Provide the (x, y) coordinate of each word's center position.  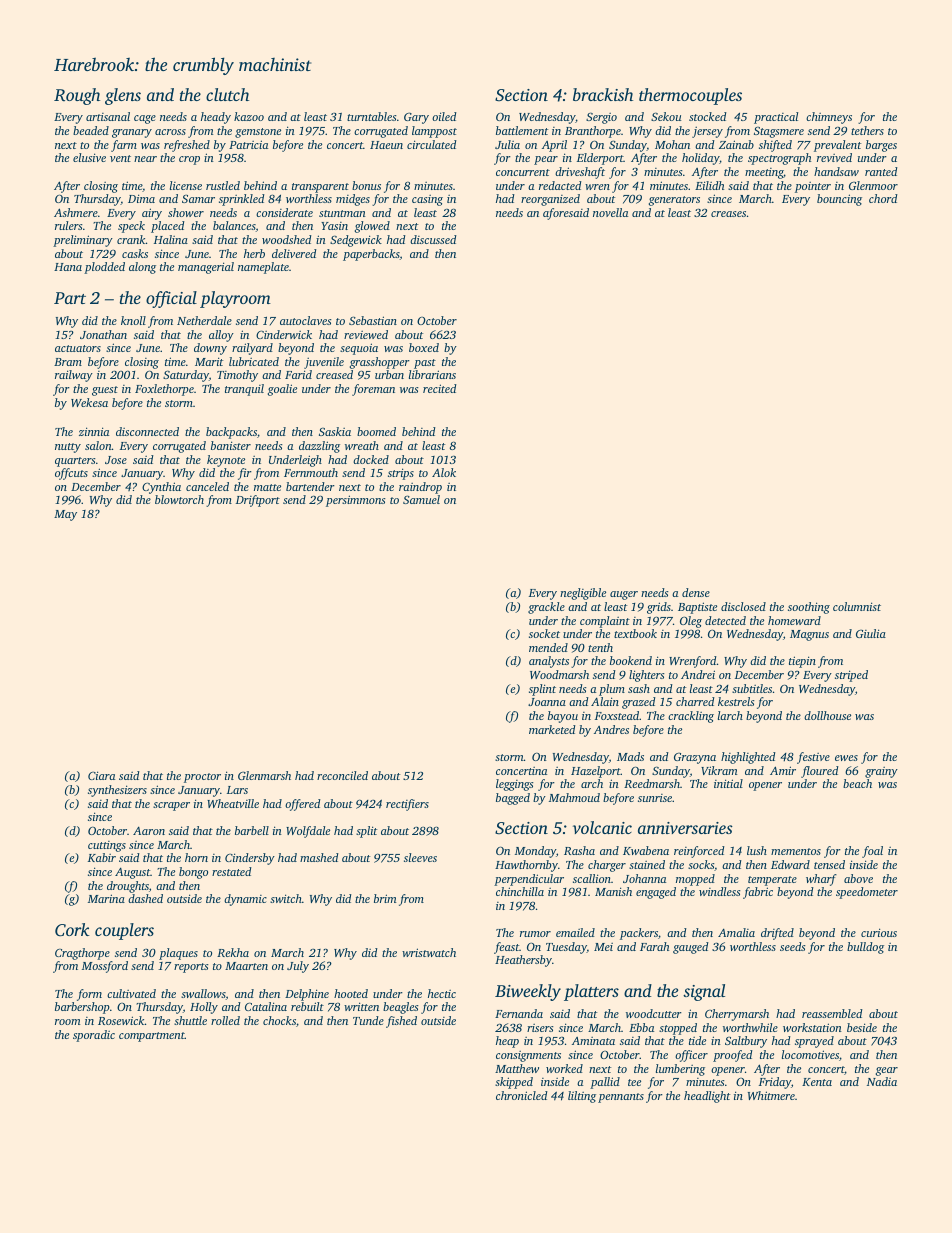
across (170, 132)
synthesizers (117, 791)
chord (883, 198)
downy (210, 349)
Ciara (101, 775)
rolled (225, 1020)
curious (879, 932)
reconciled (342, 775)
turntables (372, 116)
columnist (857, 606)
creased (334, 374)
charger (607, 866)
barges (881, 146)
